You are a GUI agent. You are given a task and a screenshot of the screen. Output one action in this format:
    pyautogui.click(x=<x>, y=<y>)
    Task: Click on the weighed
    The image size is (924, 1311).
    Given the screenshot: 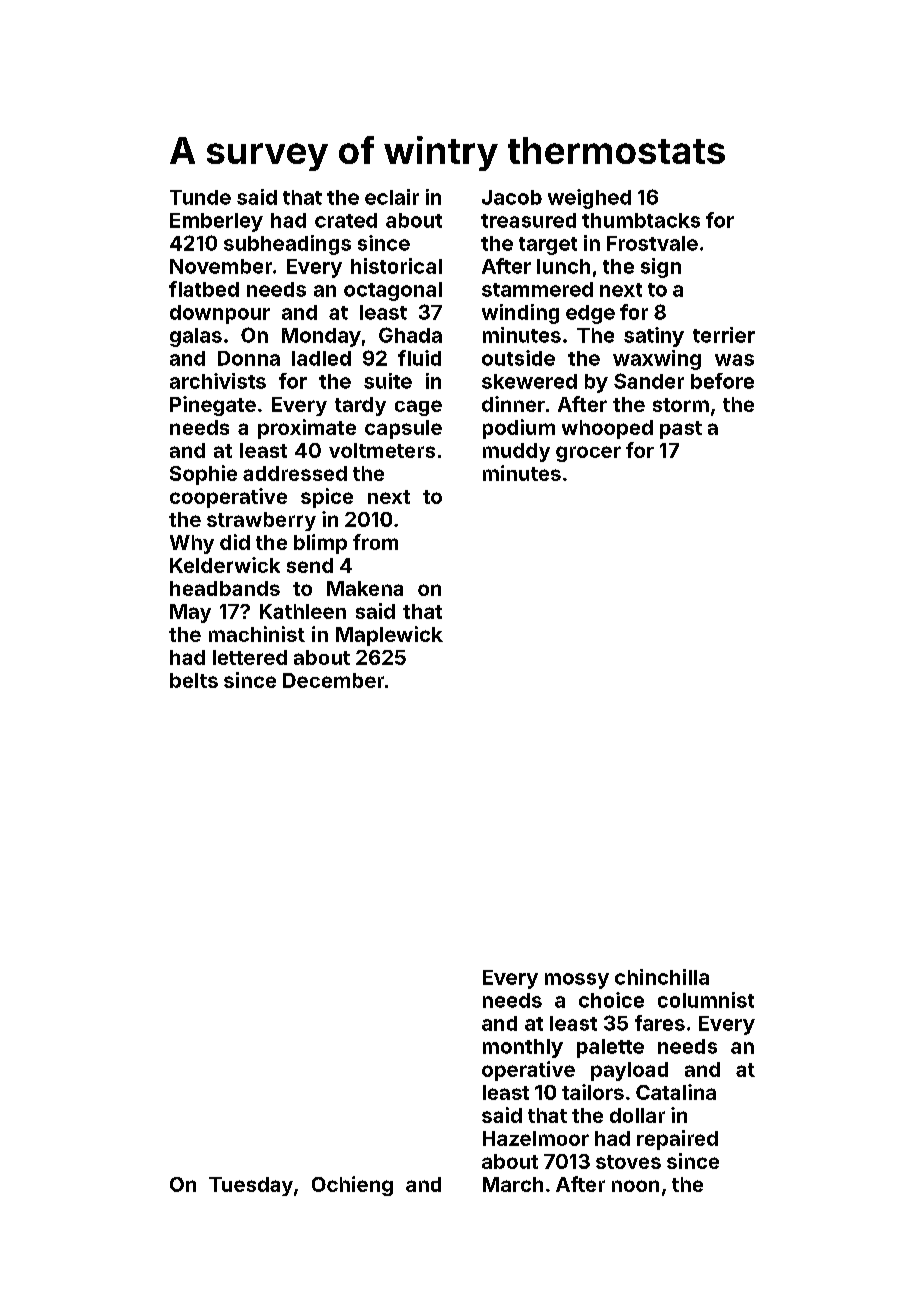 What is the action you would take?
    pyautogui.click(x=589, y=199)
